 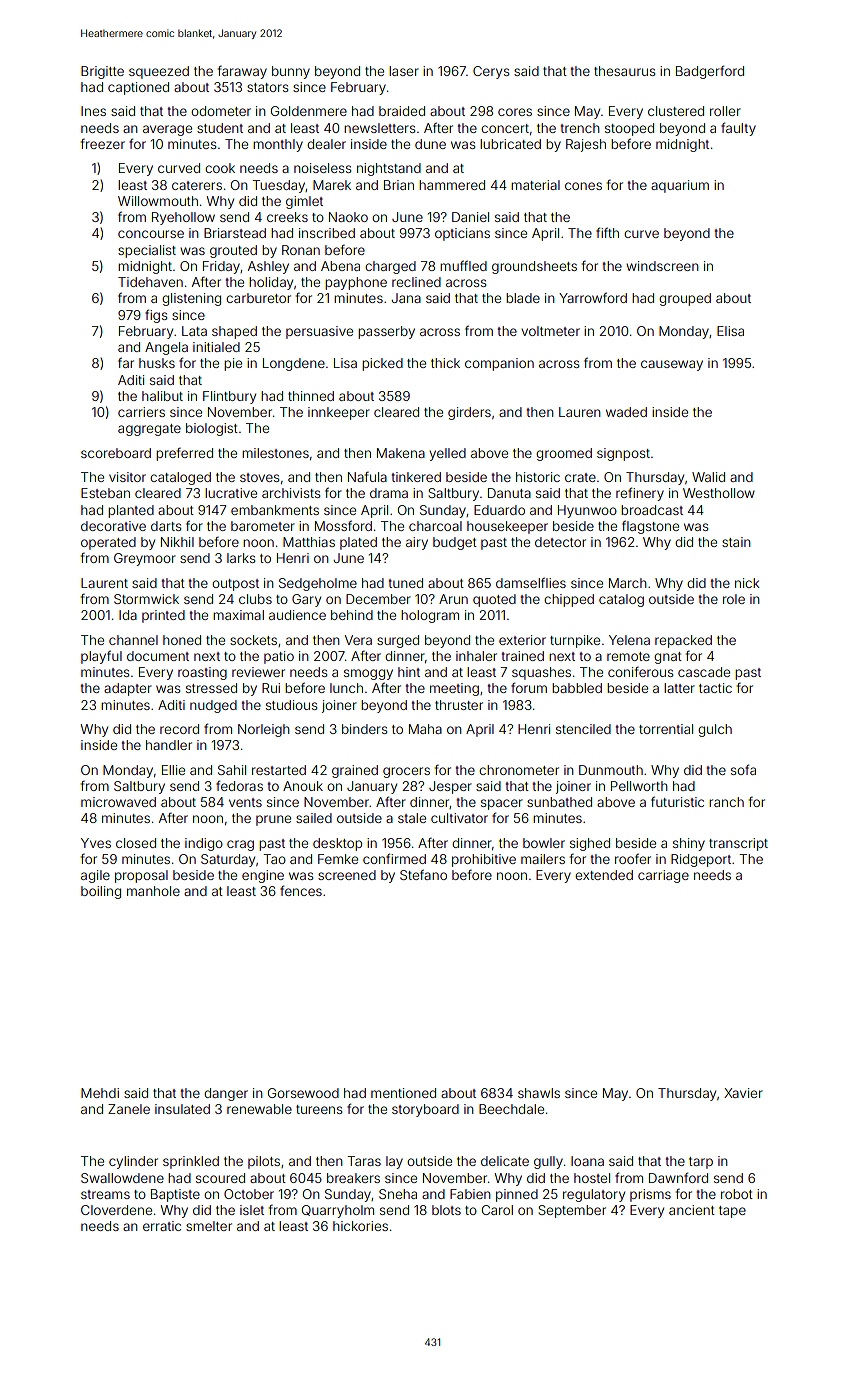 What do you see at coordinates (102, 72) in the screenshot?
I see `Brigitte` at bounding box center [102, 72].
